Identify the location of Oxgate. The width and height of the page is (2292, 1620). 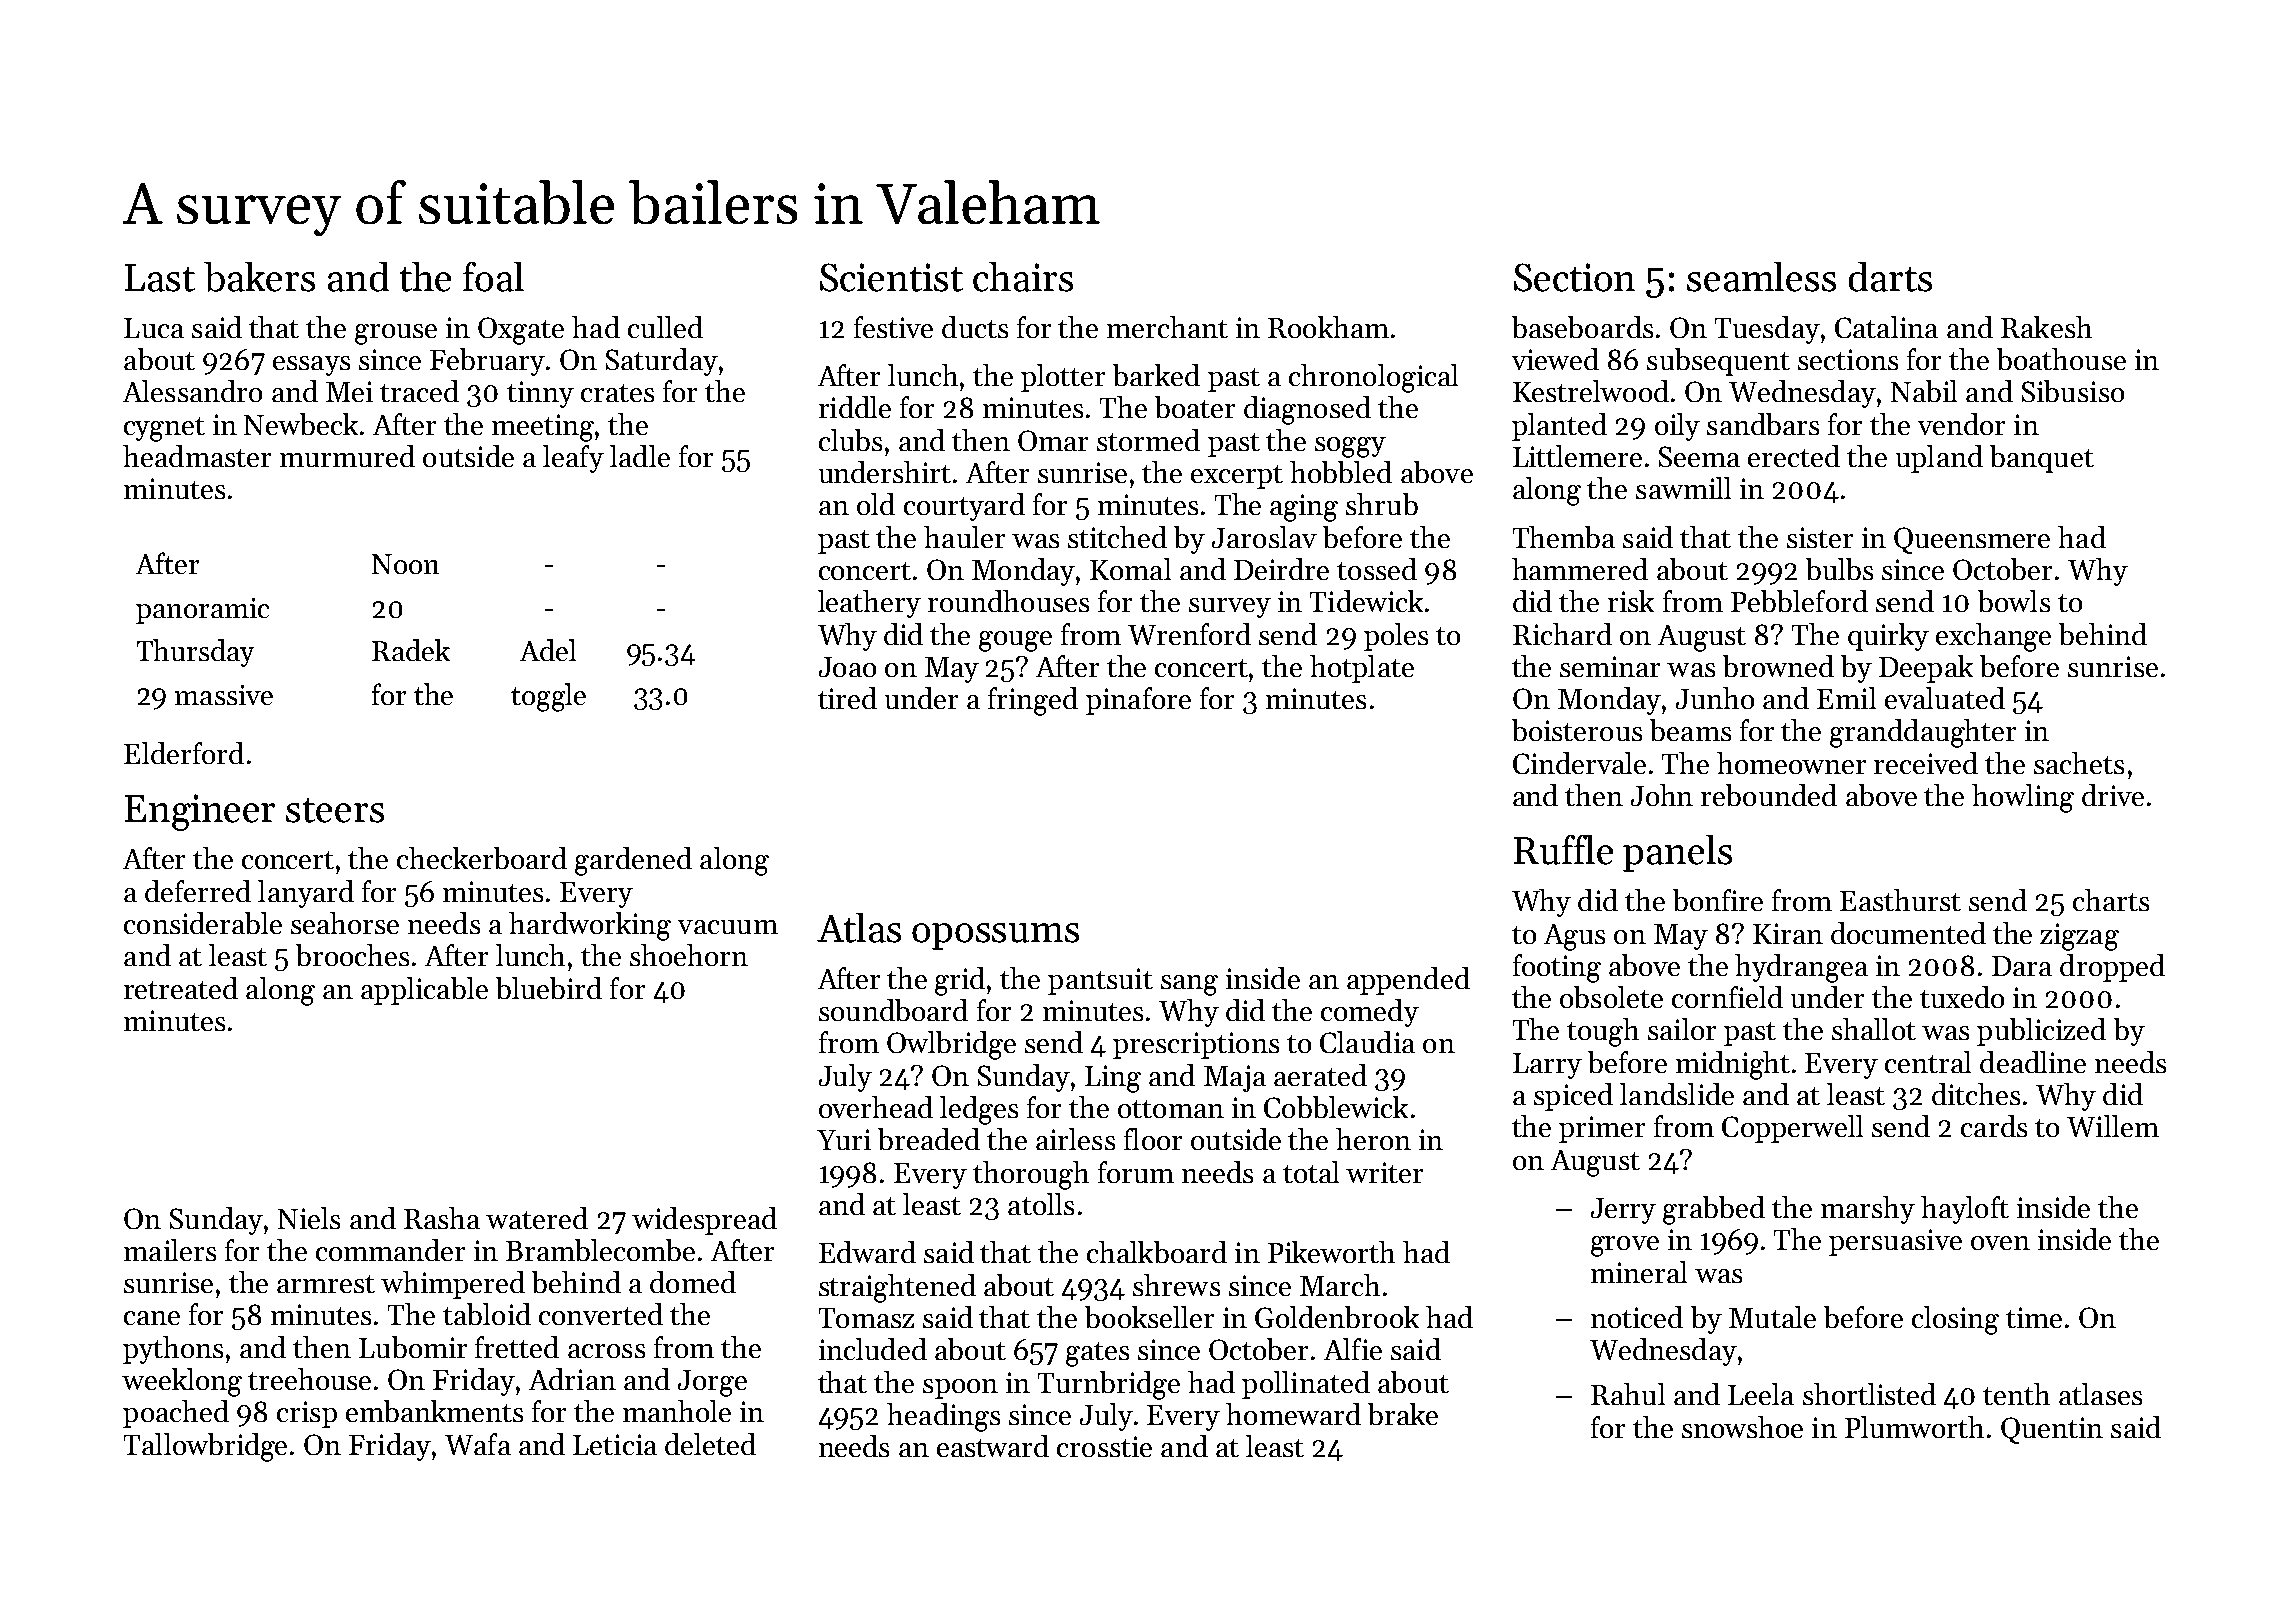
(521, 331).
